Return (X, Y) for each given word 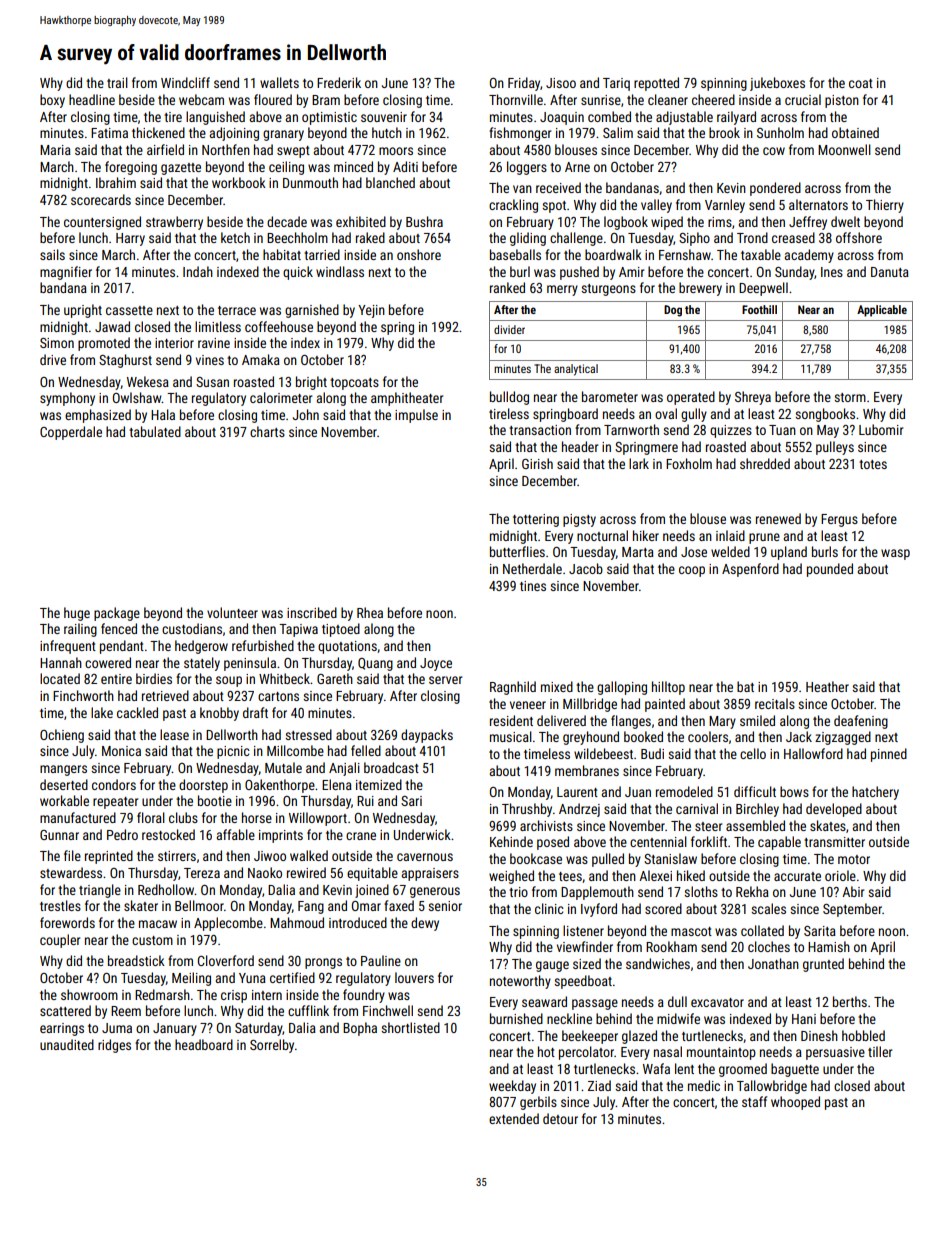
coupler (60, 941)
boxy (52, 101)
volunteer (232, 612)
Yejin (371, 311)
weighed (511, 877)
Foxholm (689, 463)
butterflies (517, 551)
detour (560, 1118)
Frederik (339, 82)
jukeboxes (777, 84)
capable (779, 843)
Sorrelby (272, 1046)
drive (53, 359)
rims (720, 222)
